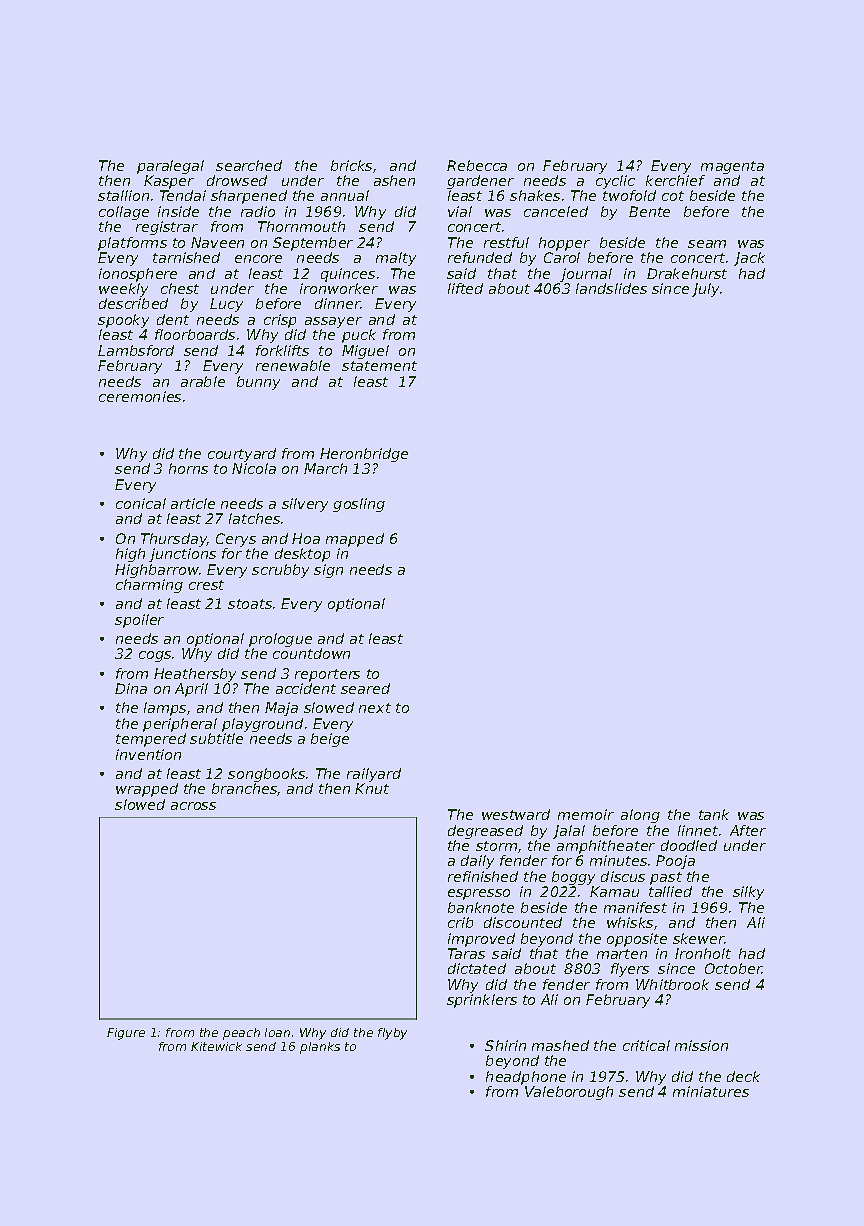 This screenshot has width=864, height=1226. I want to click on Valeborough, so click(569, 1093).
